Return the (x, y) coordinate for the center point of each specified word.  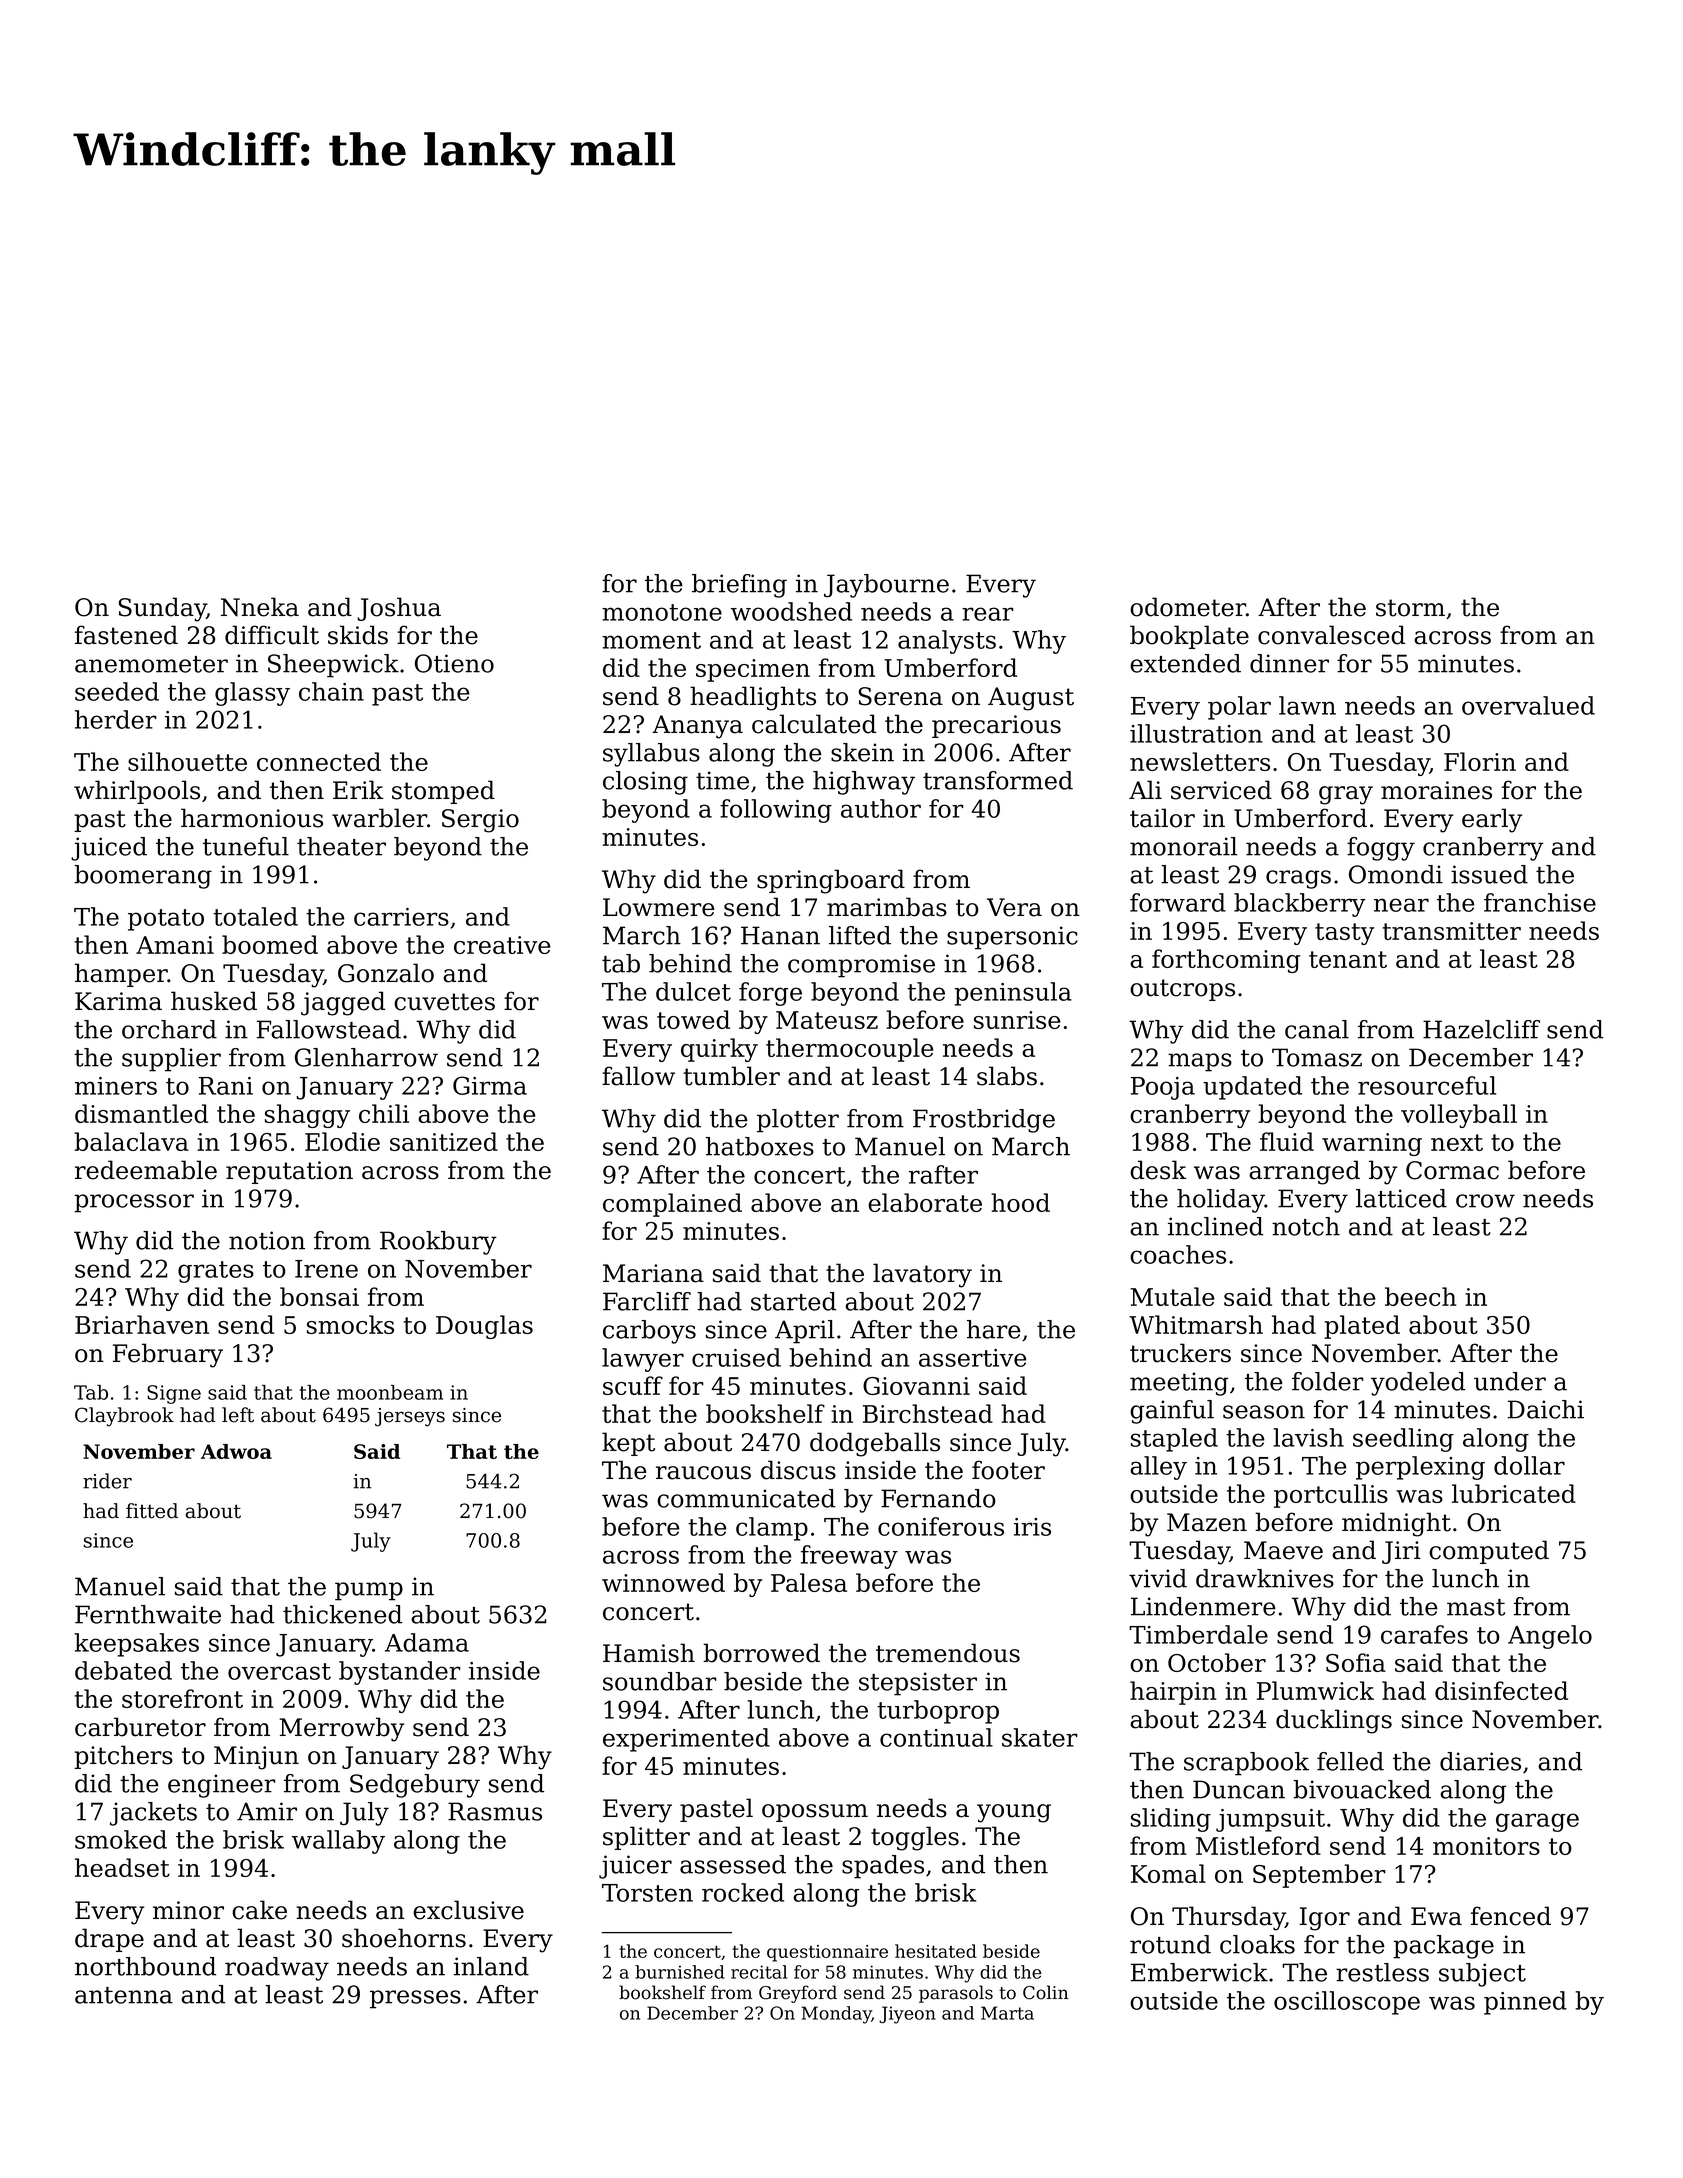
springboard (831, 881)
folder (1328, 1381)
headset (122, 1867)
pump (369, 1591)
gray (1346, 795)
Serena (901, 696)
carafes (1424, 1634)
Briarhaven (142, 1324)
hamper (121, 975)
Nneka (260, 607)
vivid (1158, 1578)
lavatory (922, 1275)
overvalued (1528, 705)
